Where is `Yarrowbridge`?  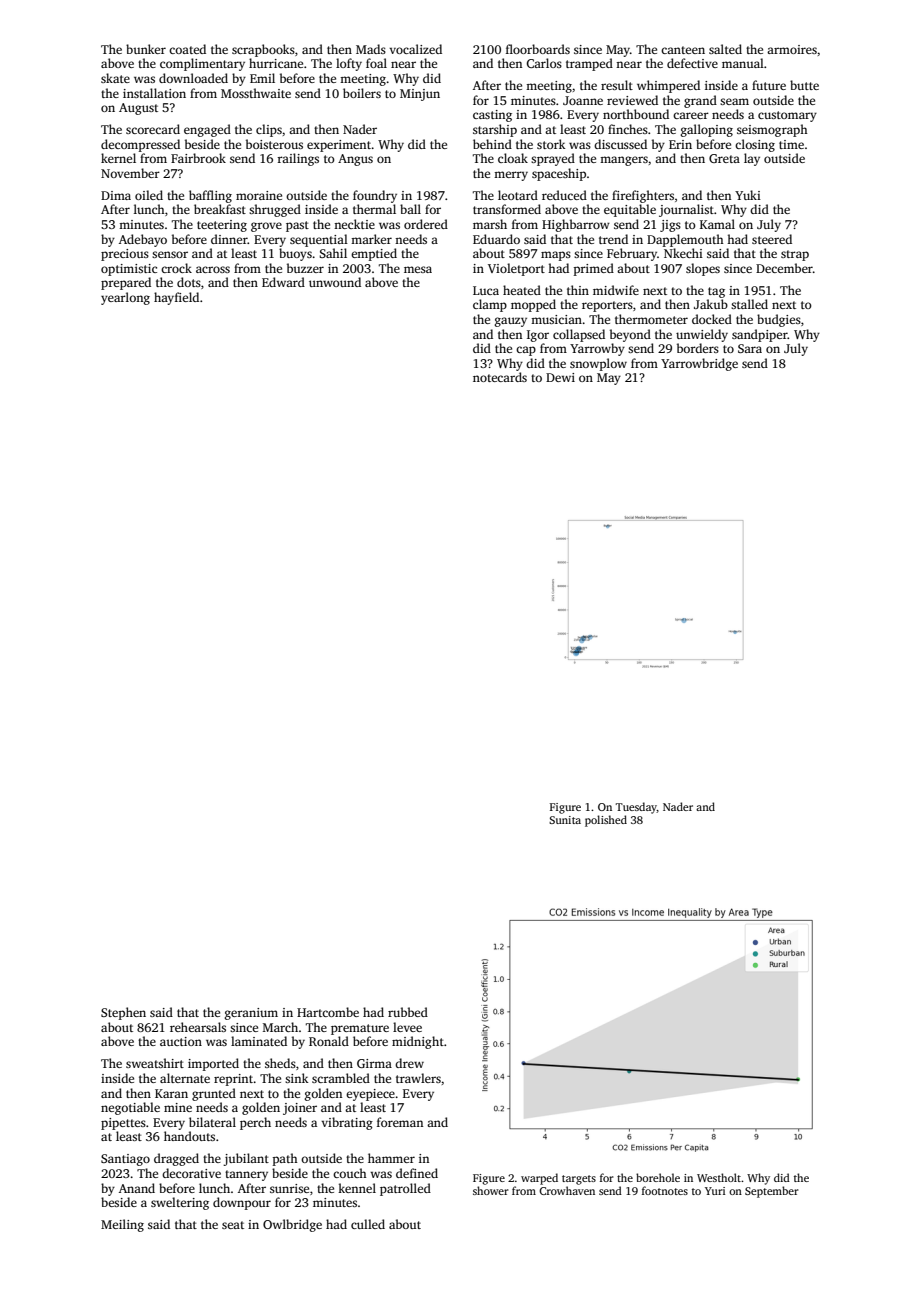 Yarrowbridge is located at coordinates (699, 364).
